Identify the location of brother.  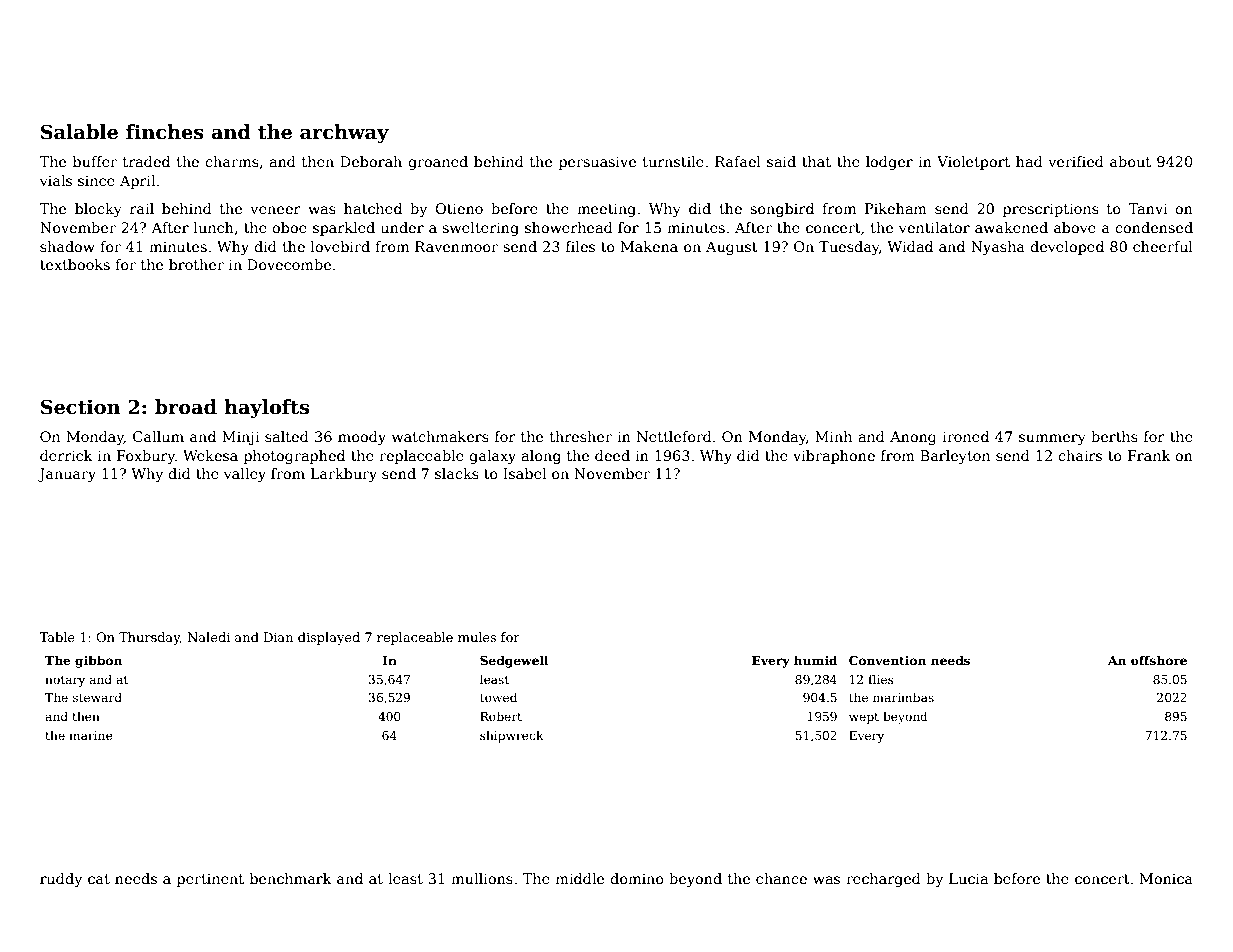
(196, 264).
